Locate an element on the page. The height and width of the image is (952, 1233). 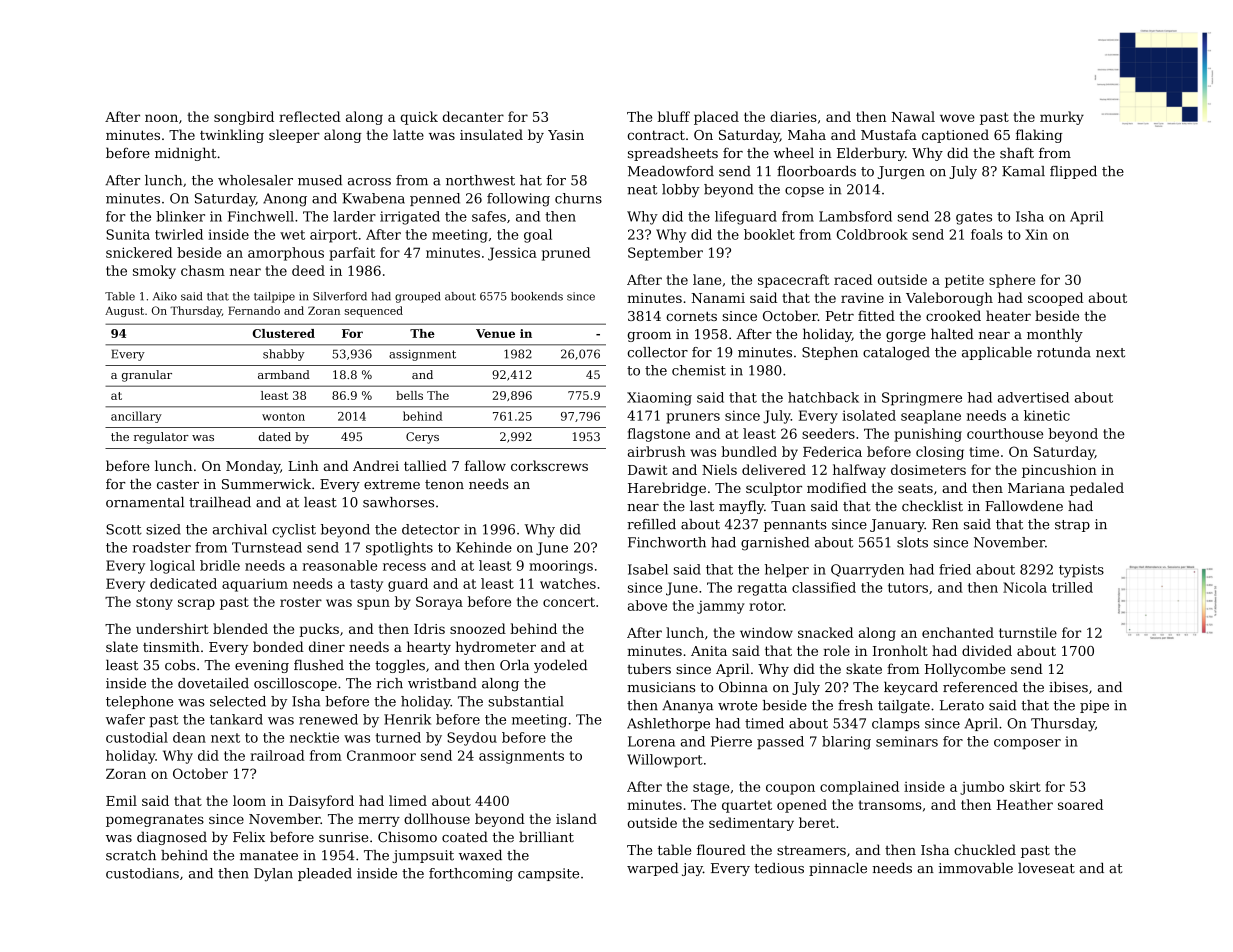
armband is located at coordinates (284, 374).
